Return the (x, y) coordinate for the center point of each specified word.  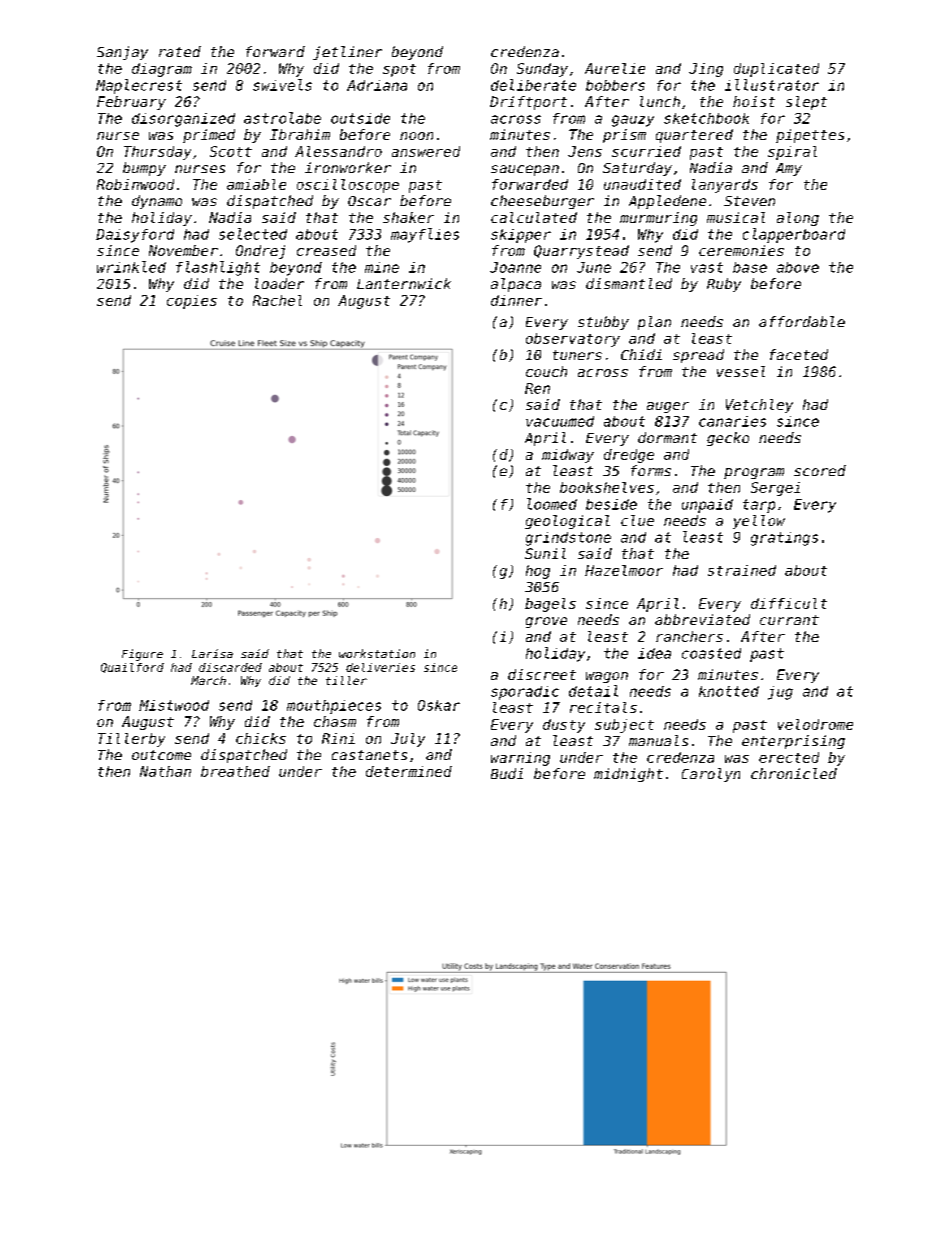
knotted (729, 691)
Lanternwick (404, 283)
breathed (235, 771)
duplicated (776, 70)
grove (546, 622)
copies (192, 302)
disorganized (183, 120)
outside (360, 118)
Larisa (212, 653)
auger (668, 407)
